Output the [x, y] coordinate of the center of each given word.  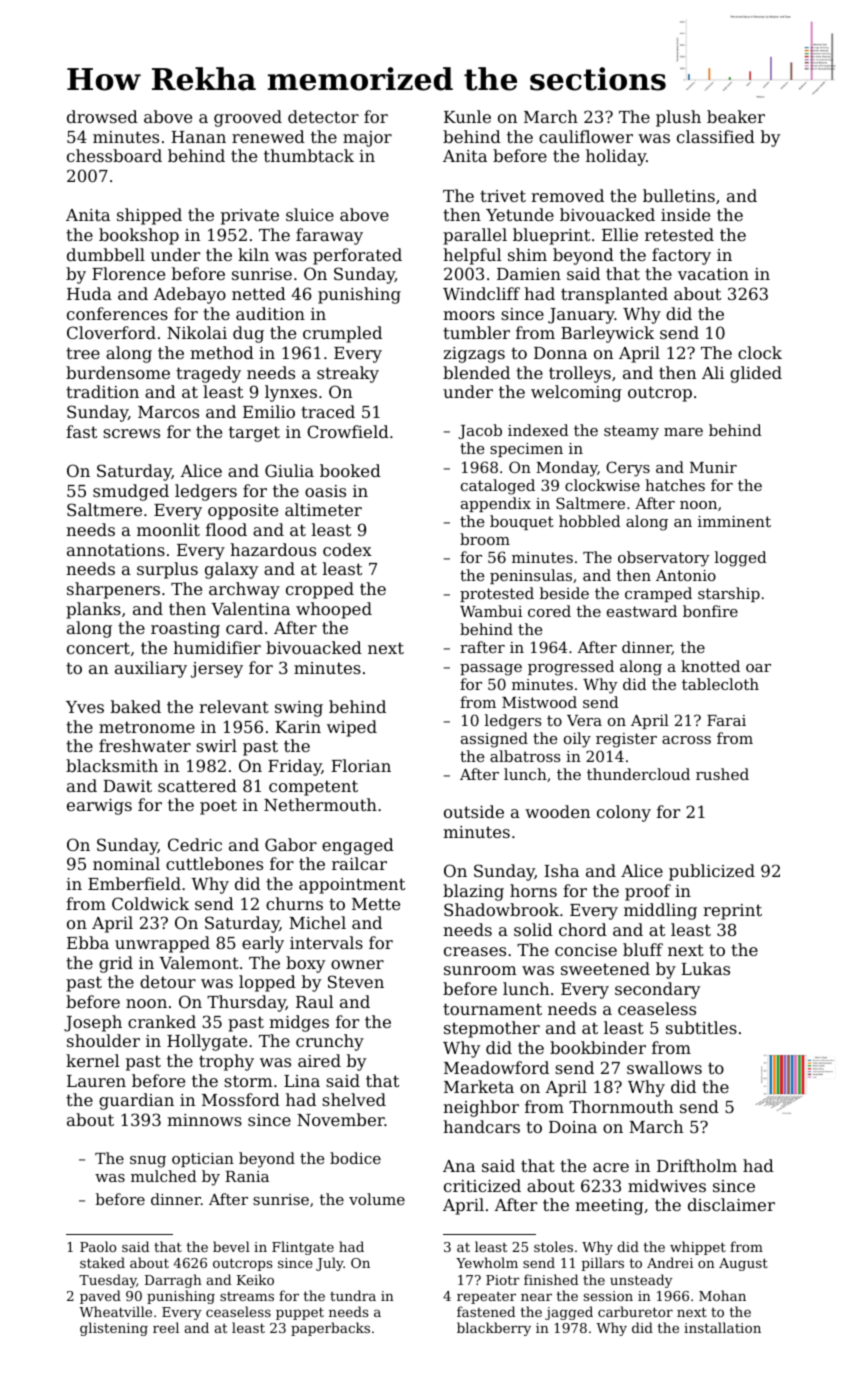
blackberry [494, 1329]
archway [244, 590]
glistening [114, 1329]
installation [722, 1327]
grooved [248, 118]
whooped [334, 610]
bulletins [679, 195]
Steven [356, 981]
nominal [126, 863]
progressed [571, 668]
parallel [475, 236]
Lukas [705, 968]
